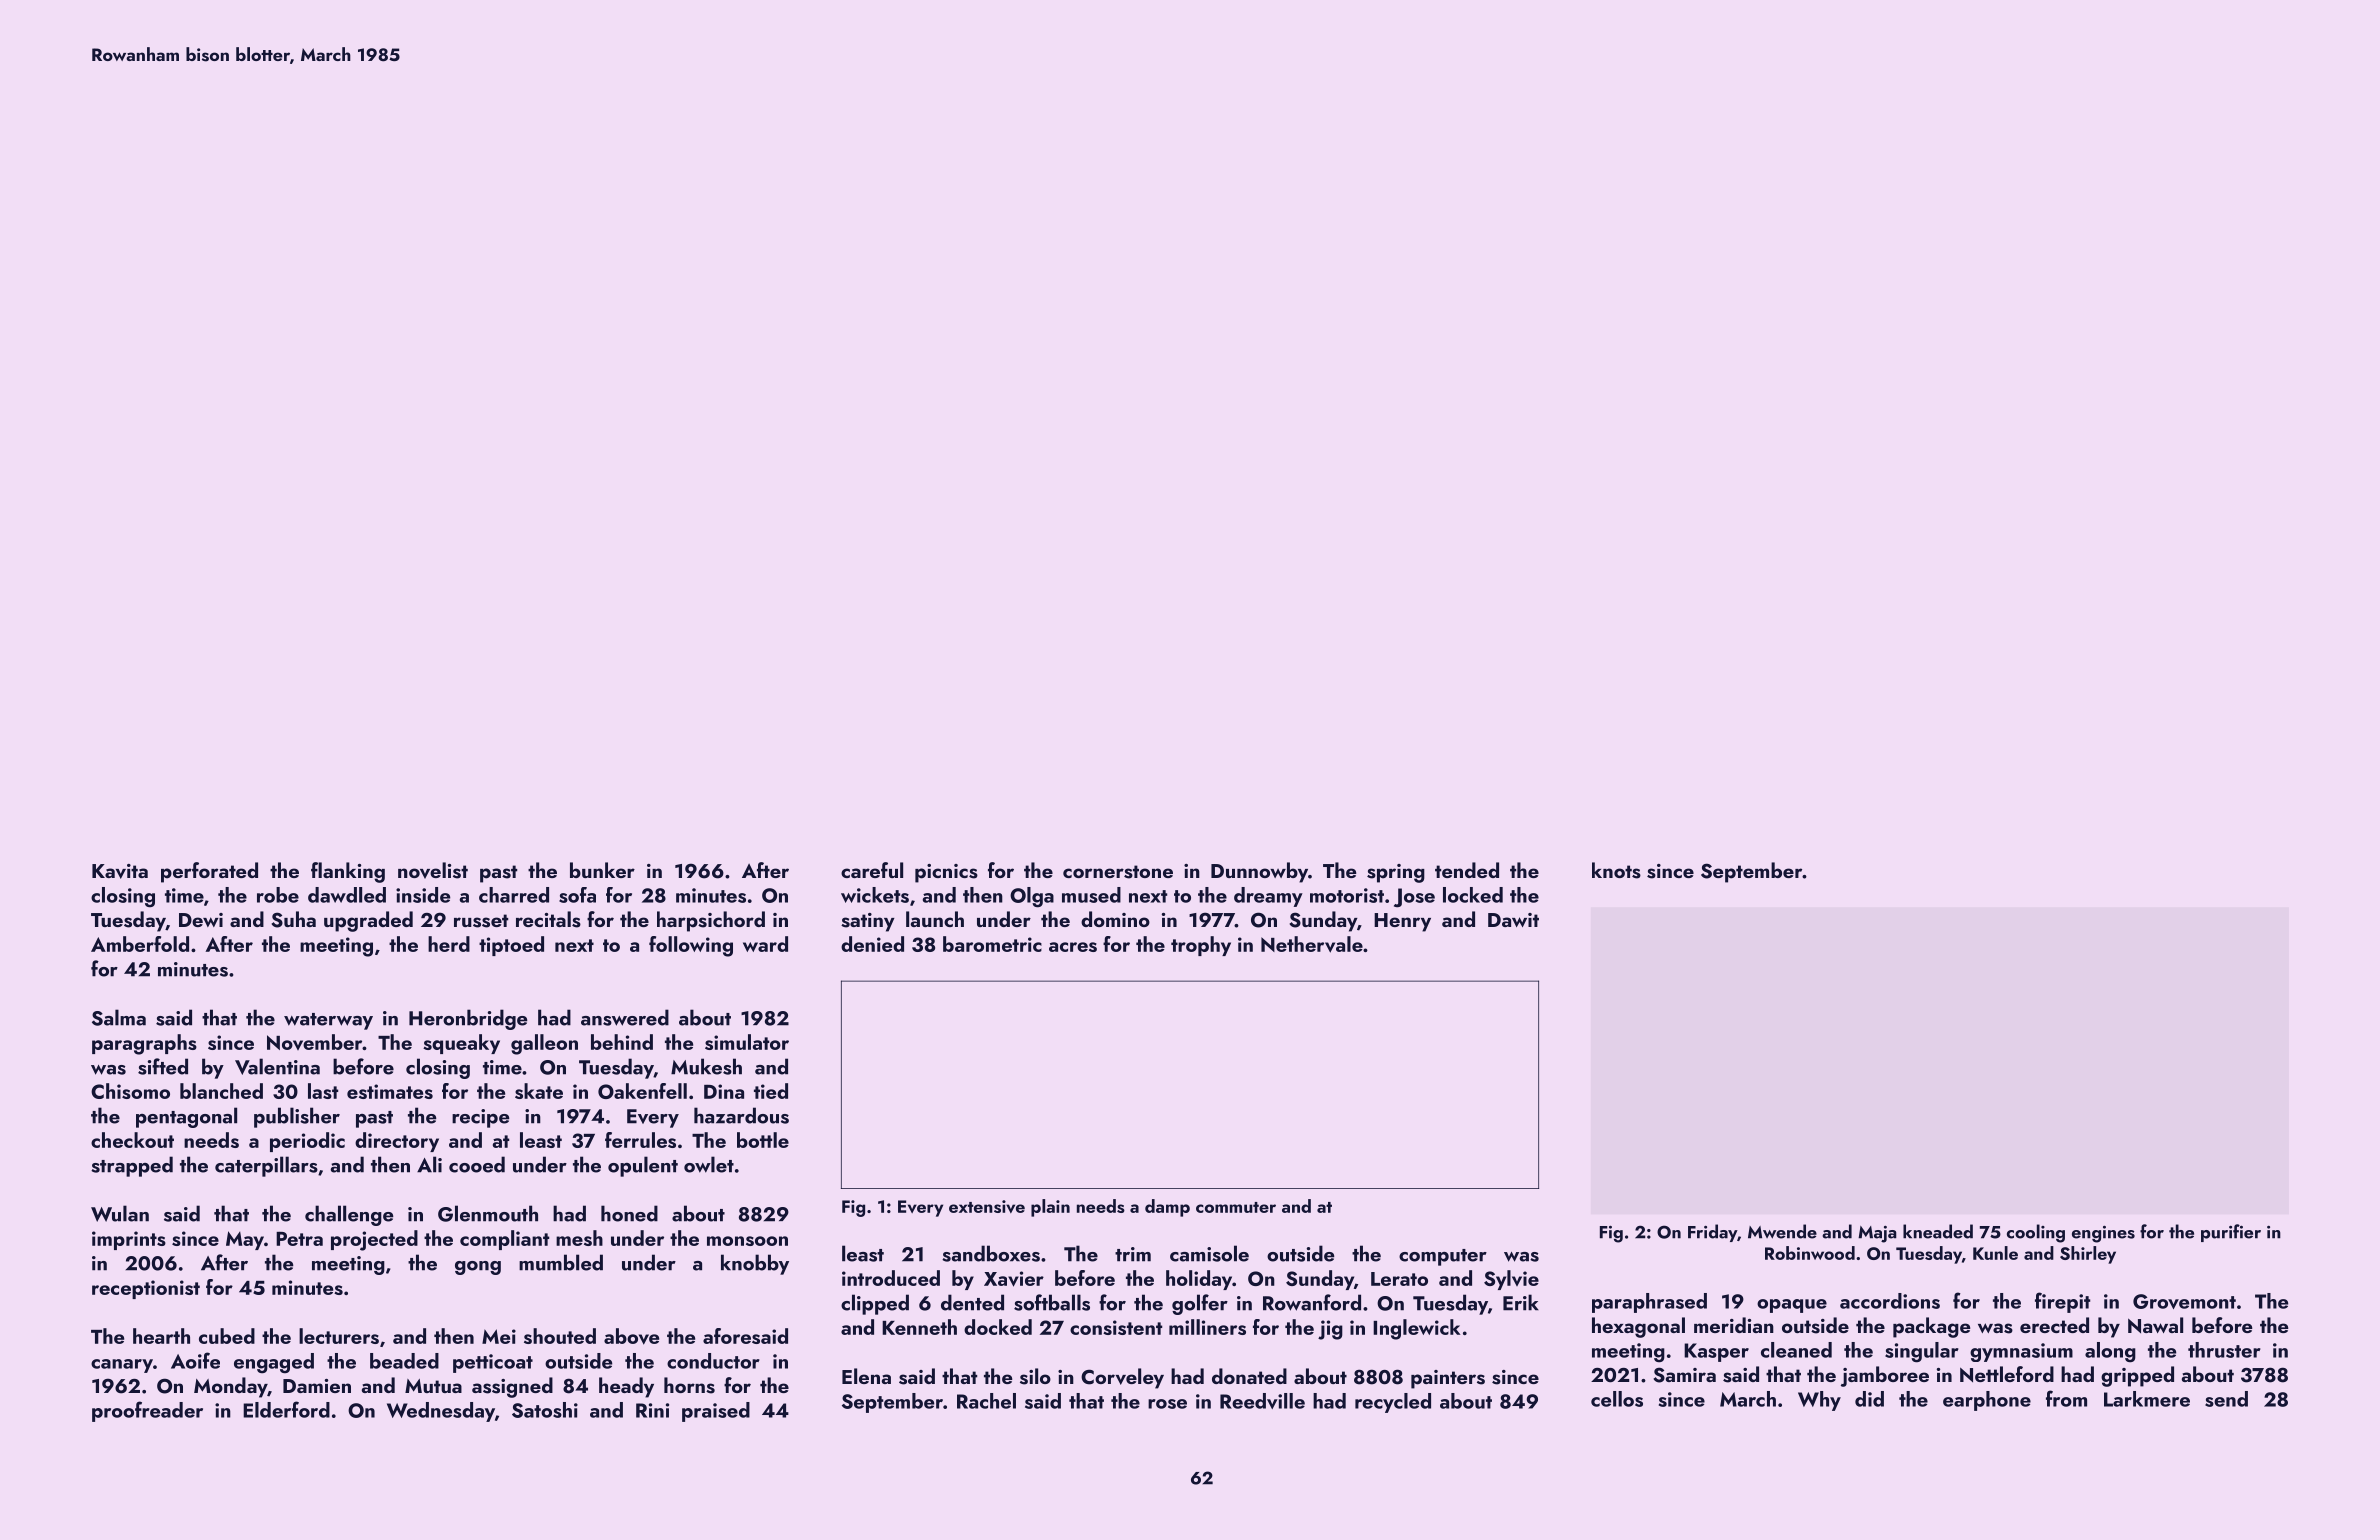 Image resolution: width=2380 pixels, height=1540 pixels. Describe the element at coordinates (1819, 1401) in the document. I see `Why` at that location.
